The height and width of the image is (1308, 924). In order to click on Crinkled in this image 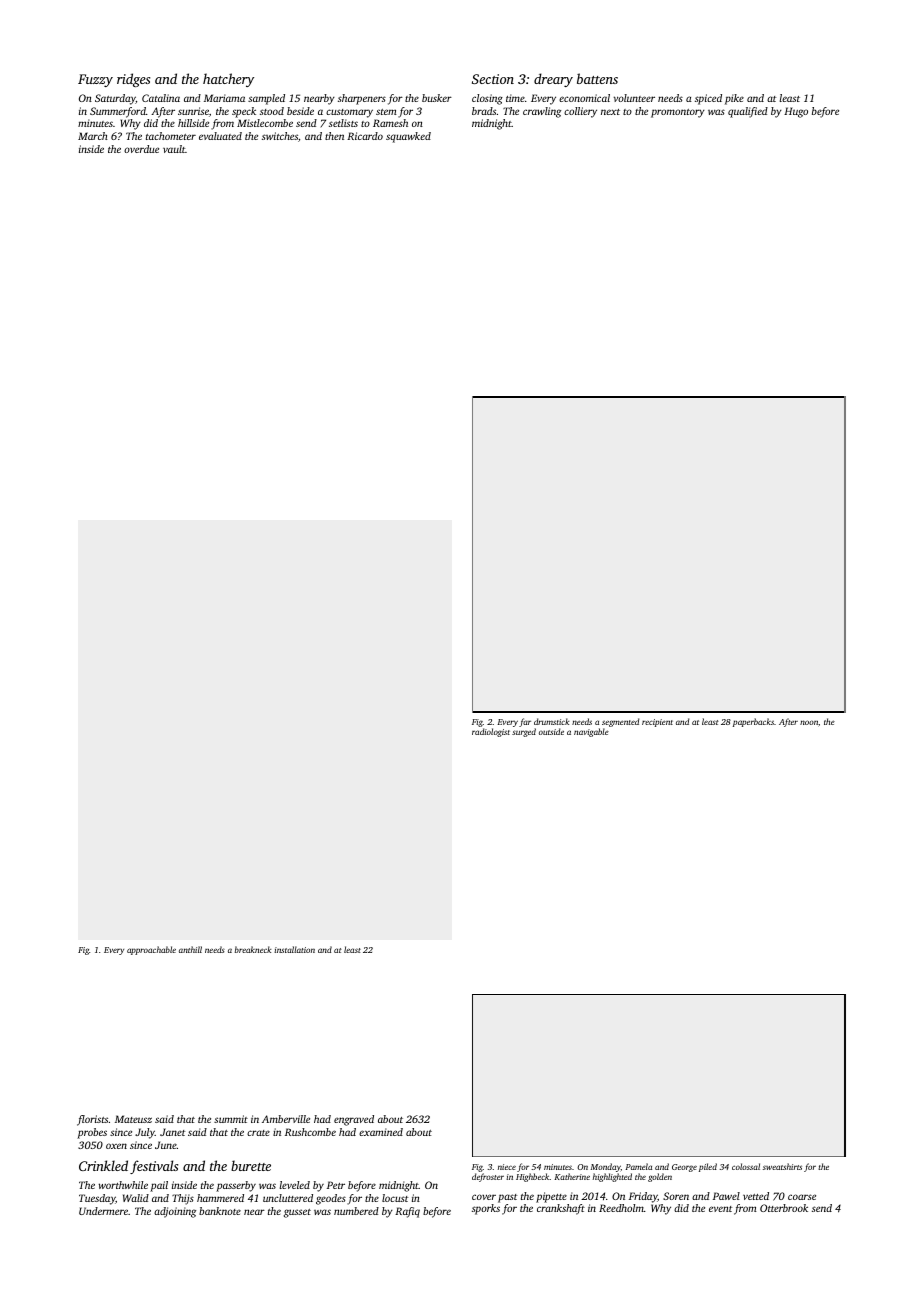, I will do `click(103, 1165)`.
